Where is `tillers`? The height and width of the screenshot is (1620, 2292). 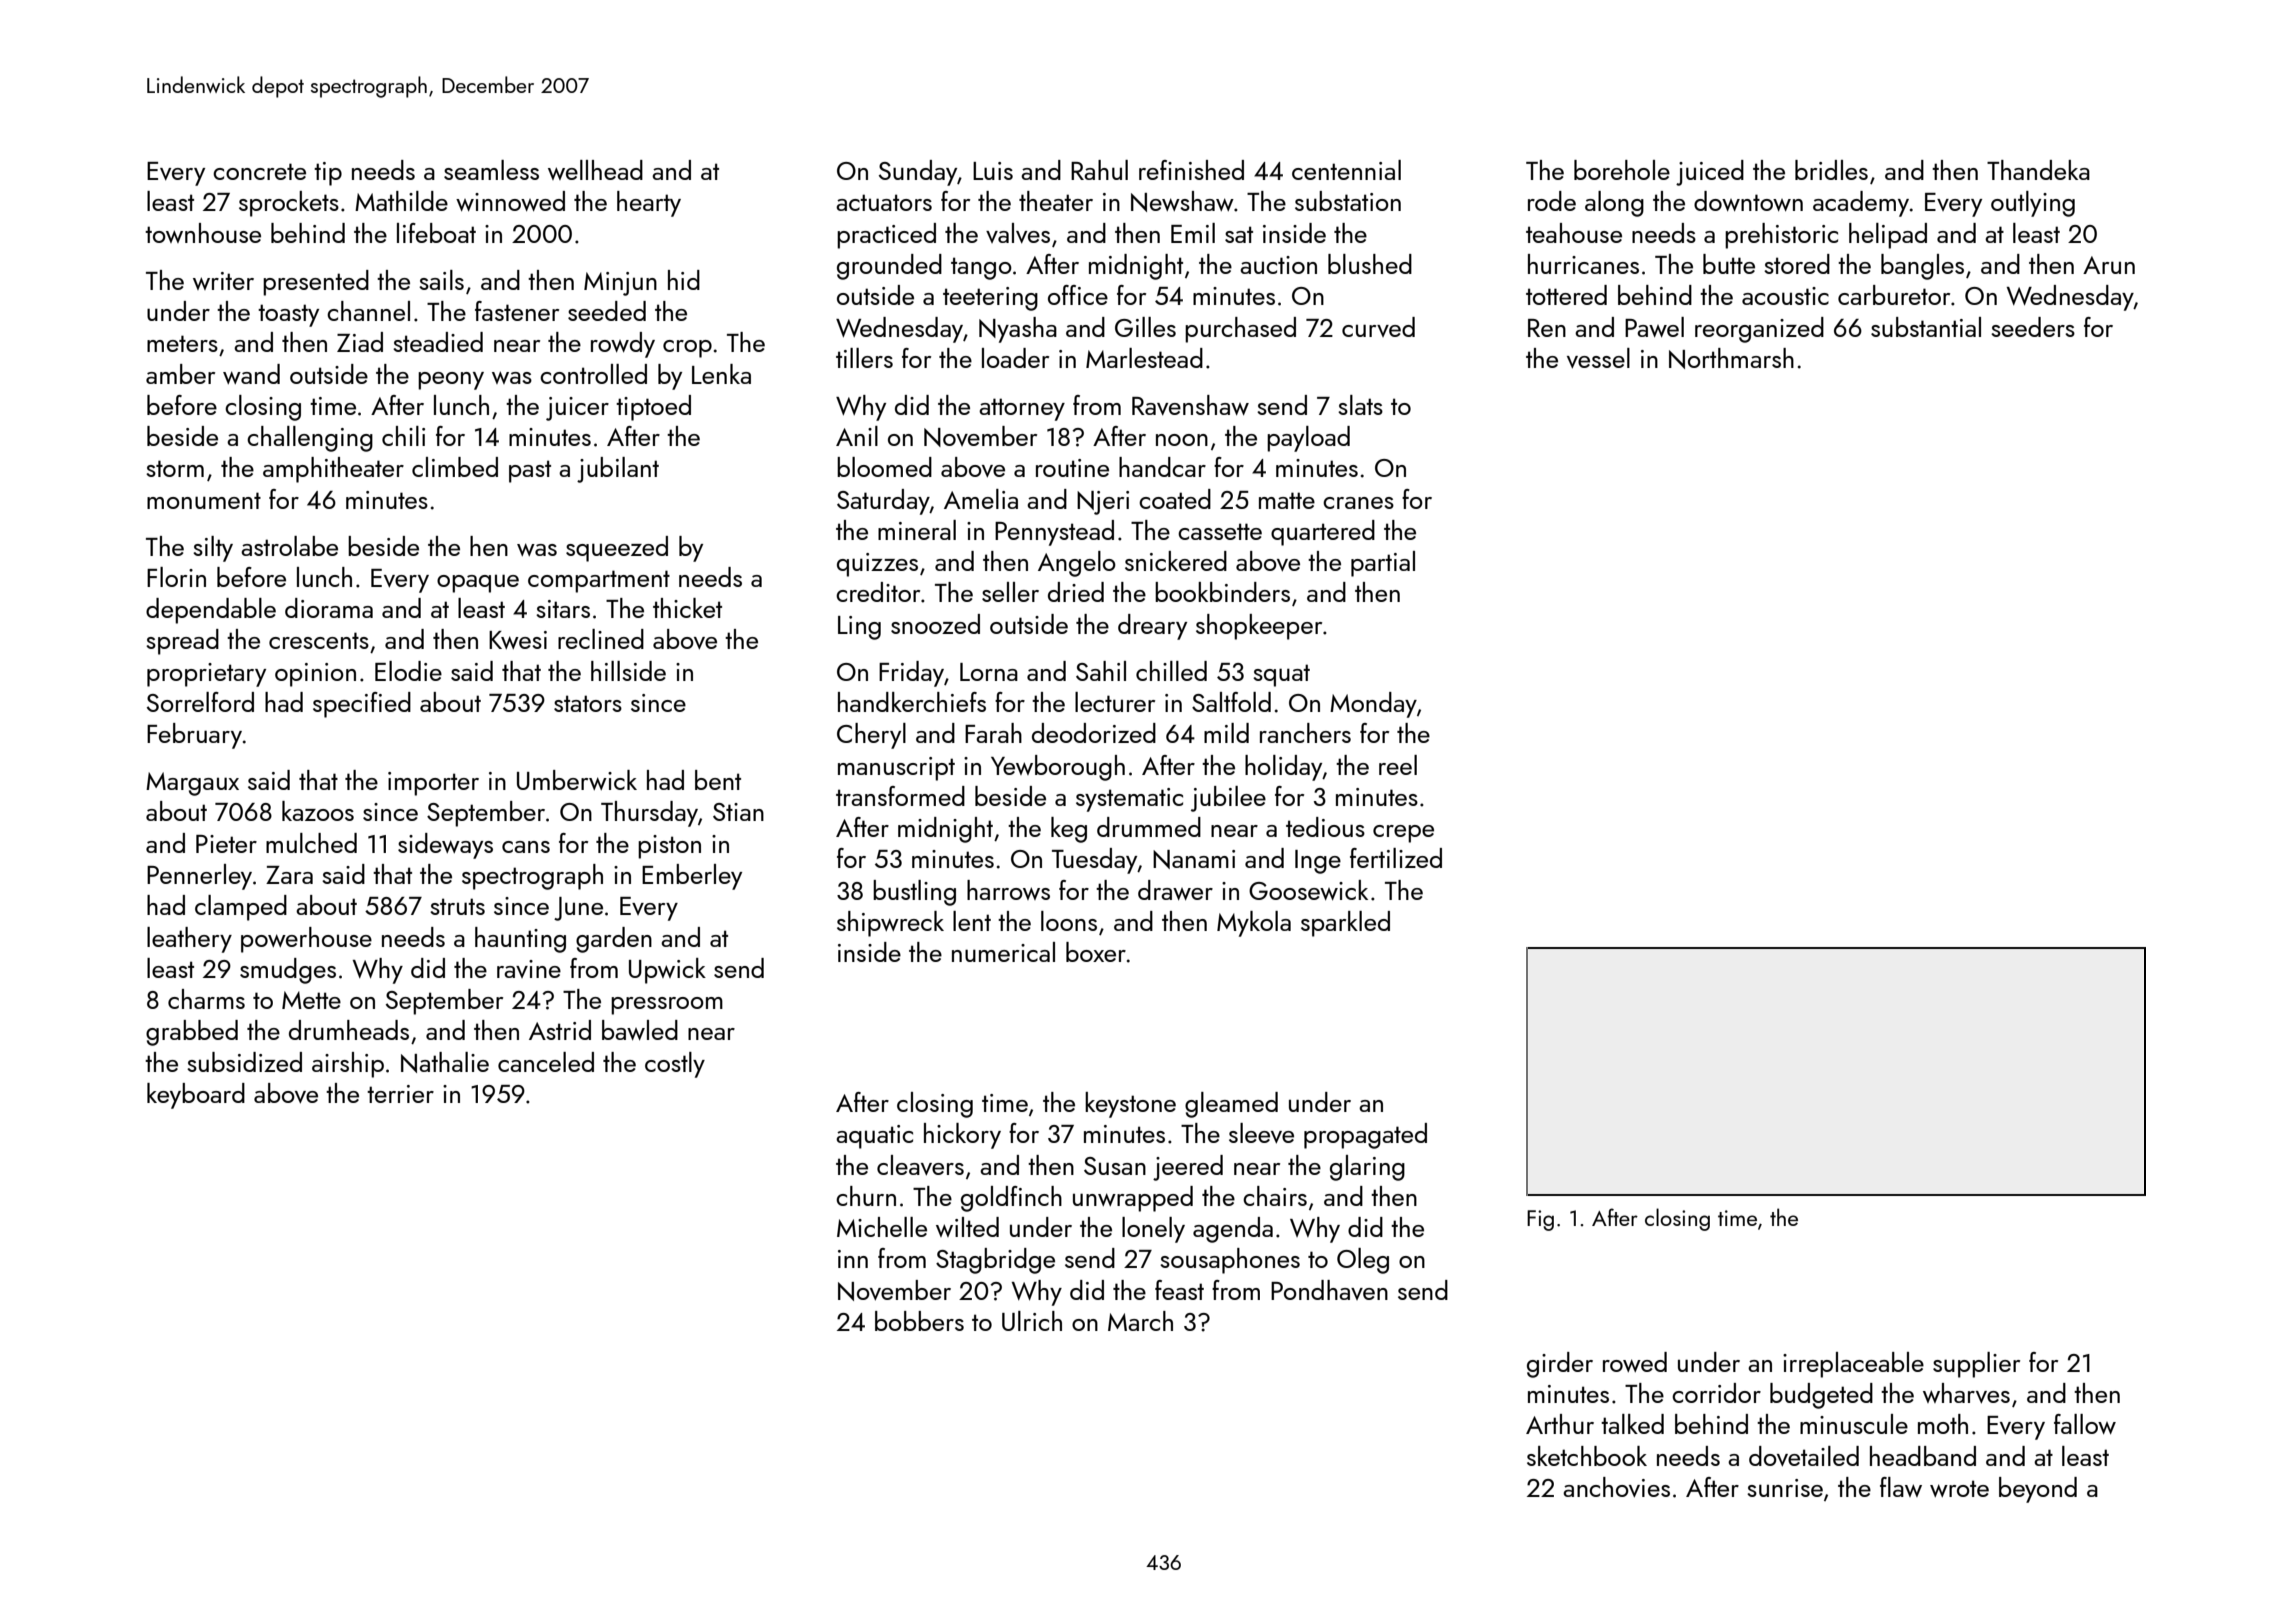 tillers is located at coordinates (864, 358).
